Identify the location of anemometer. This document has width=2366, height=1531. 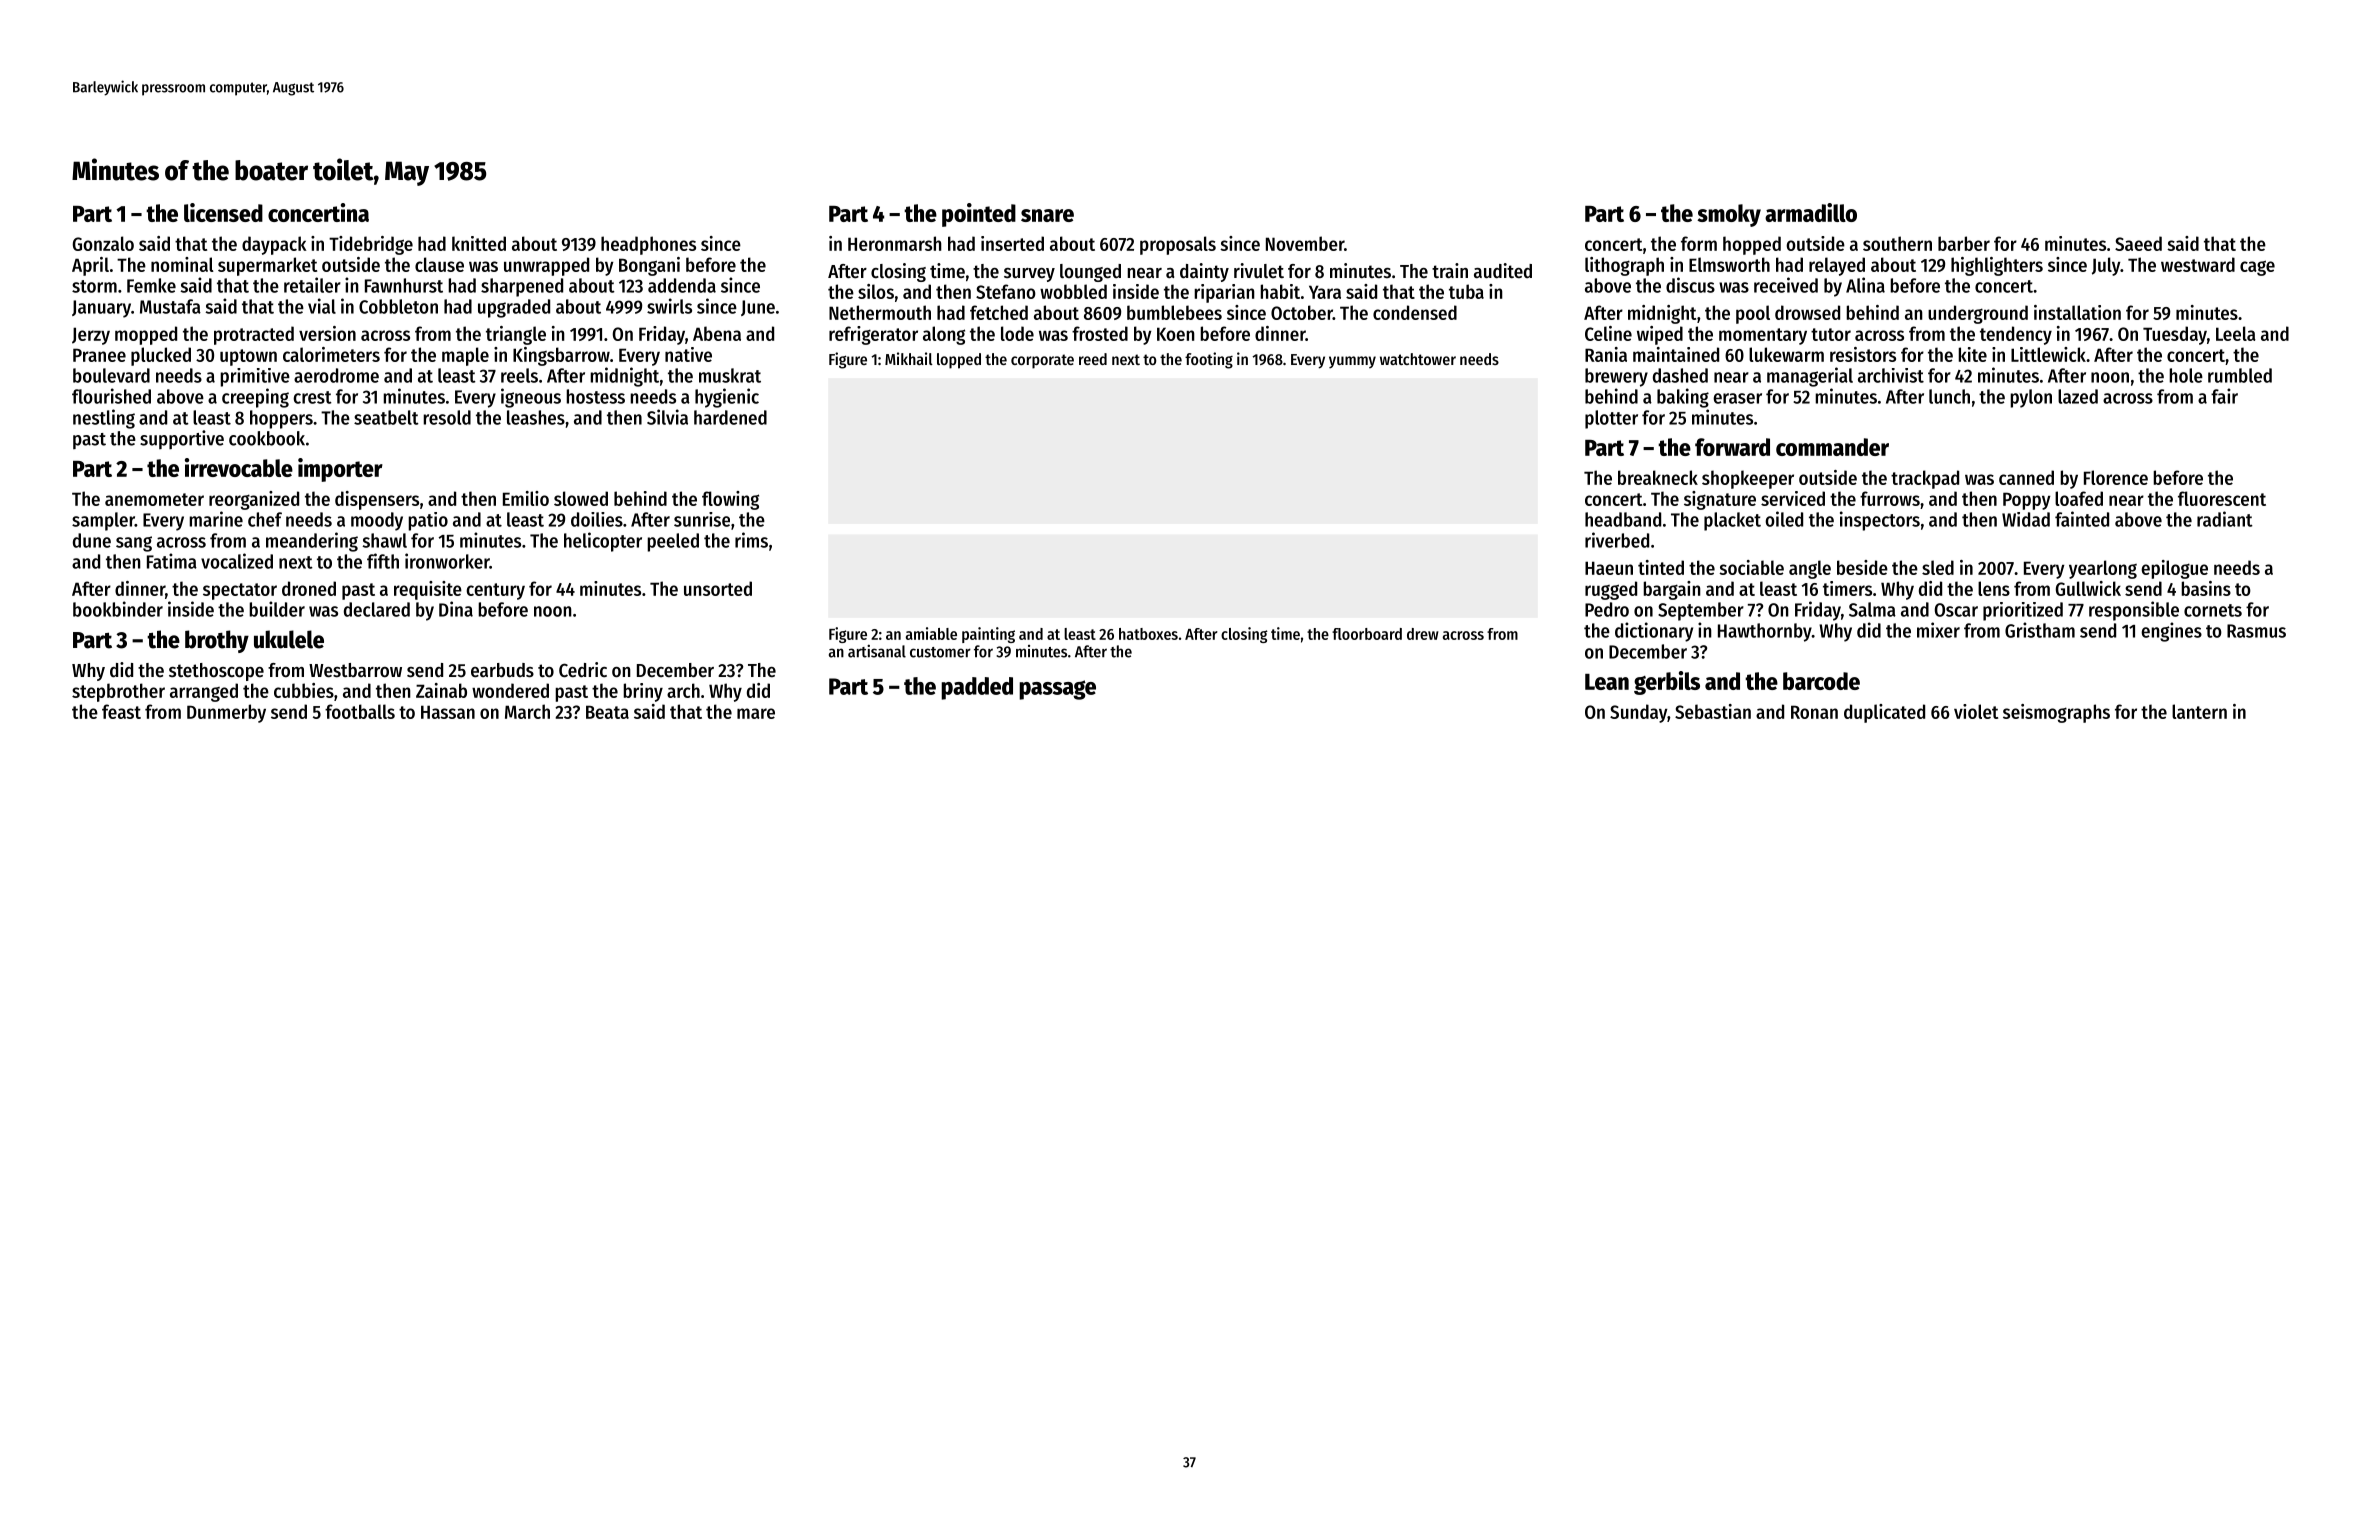
(154, 499).
